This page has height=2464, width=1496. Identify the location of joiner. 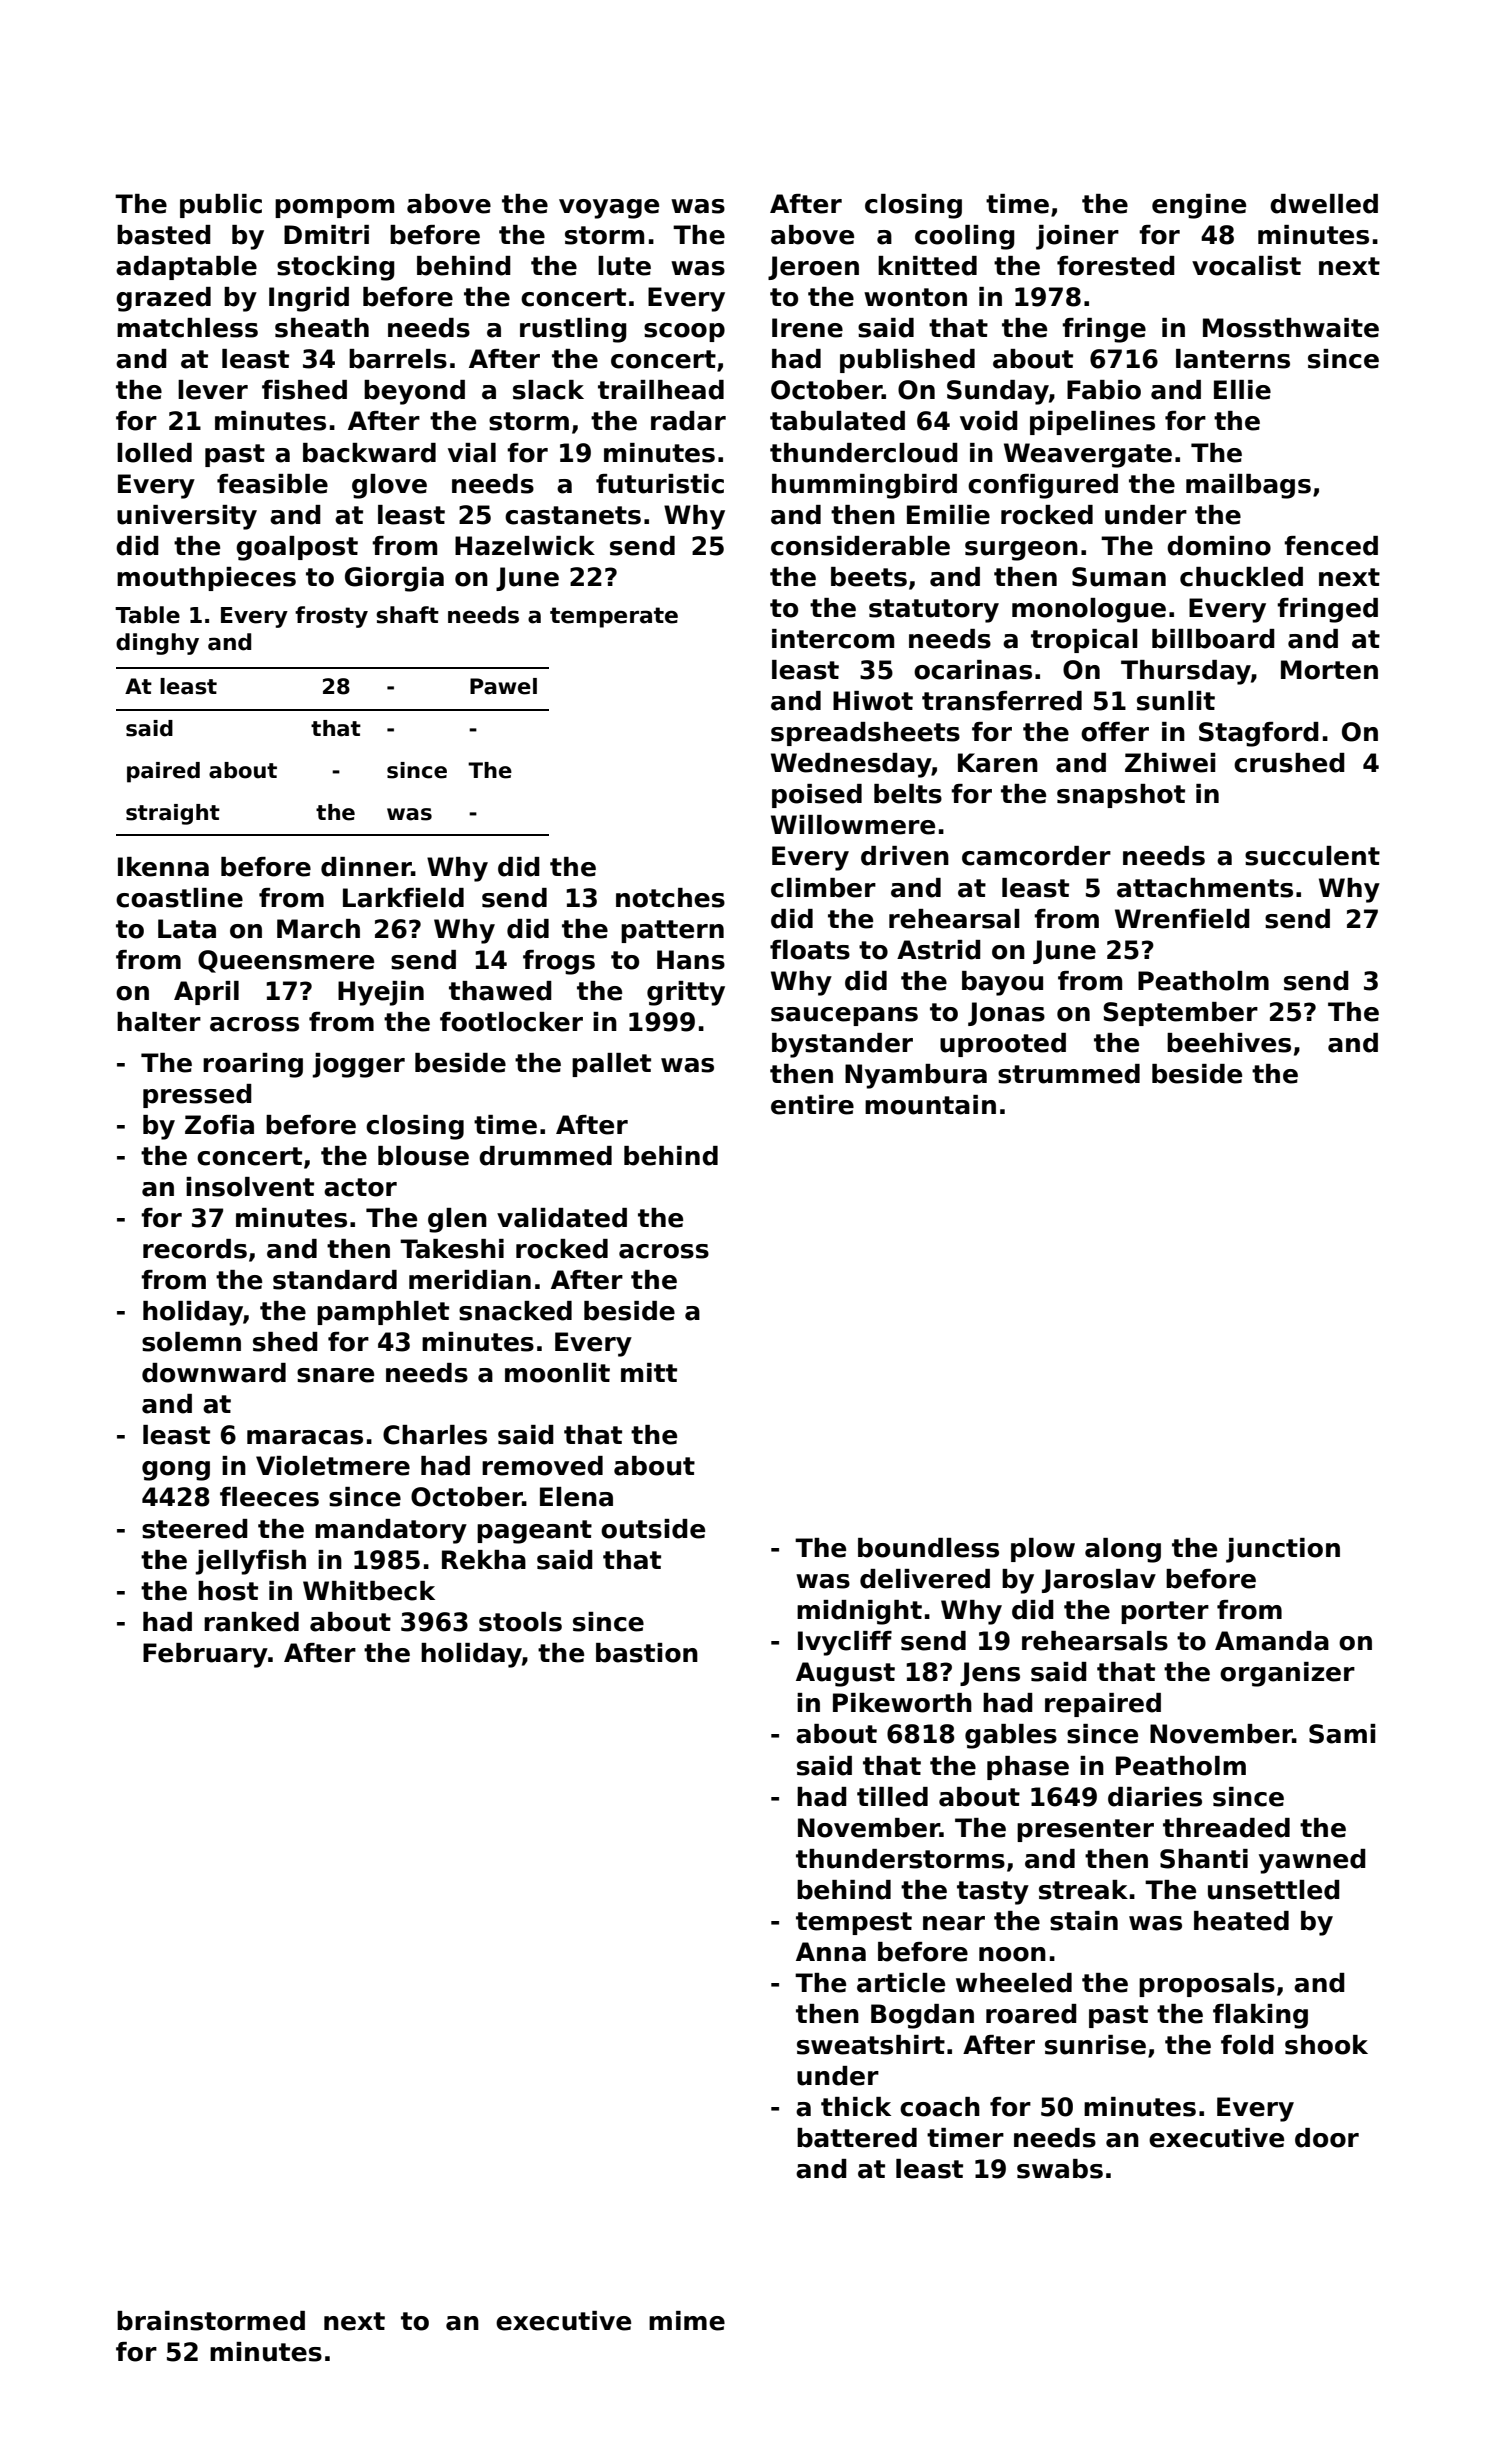
(1077, 237).
